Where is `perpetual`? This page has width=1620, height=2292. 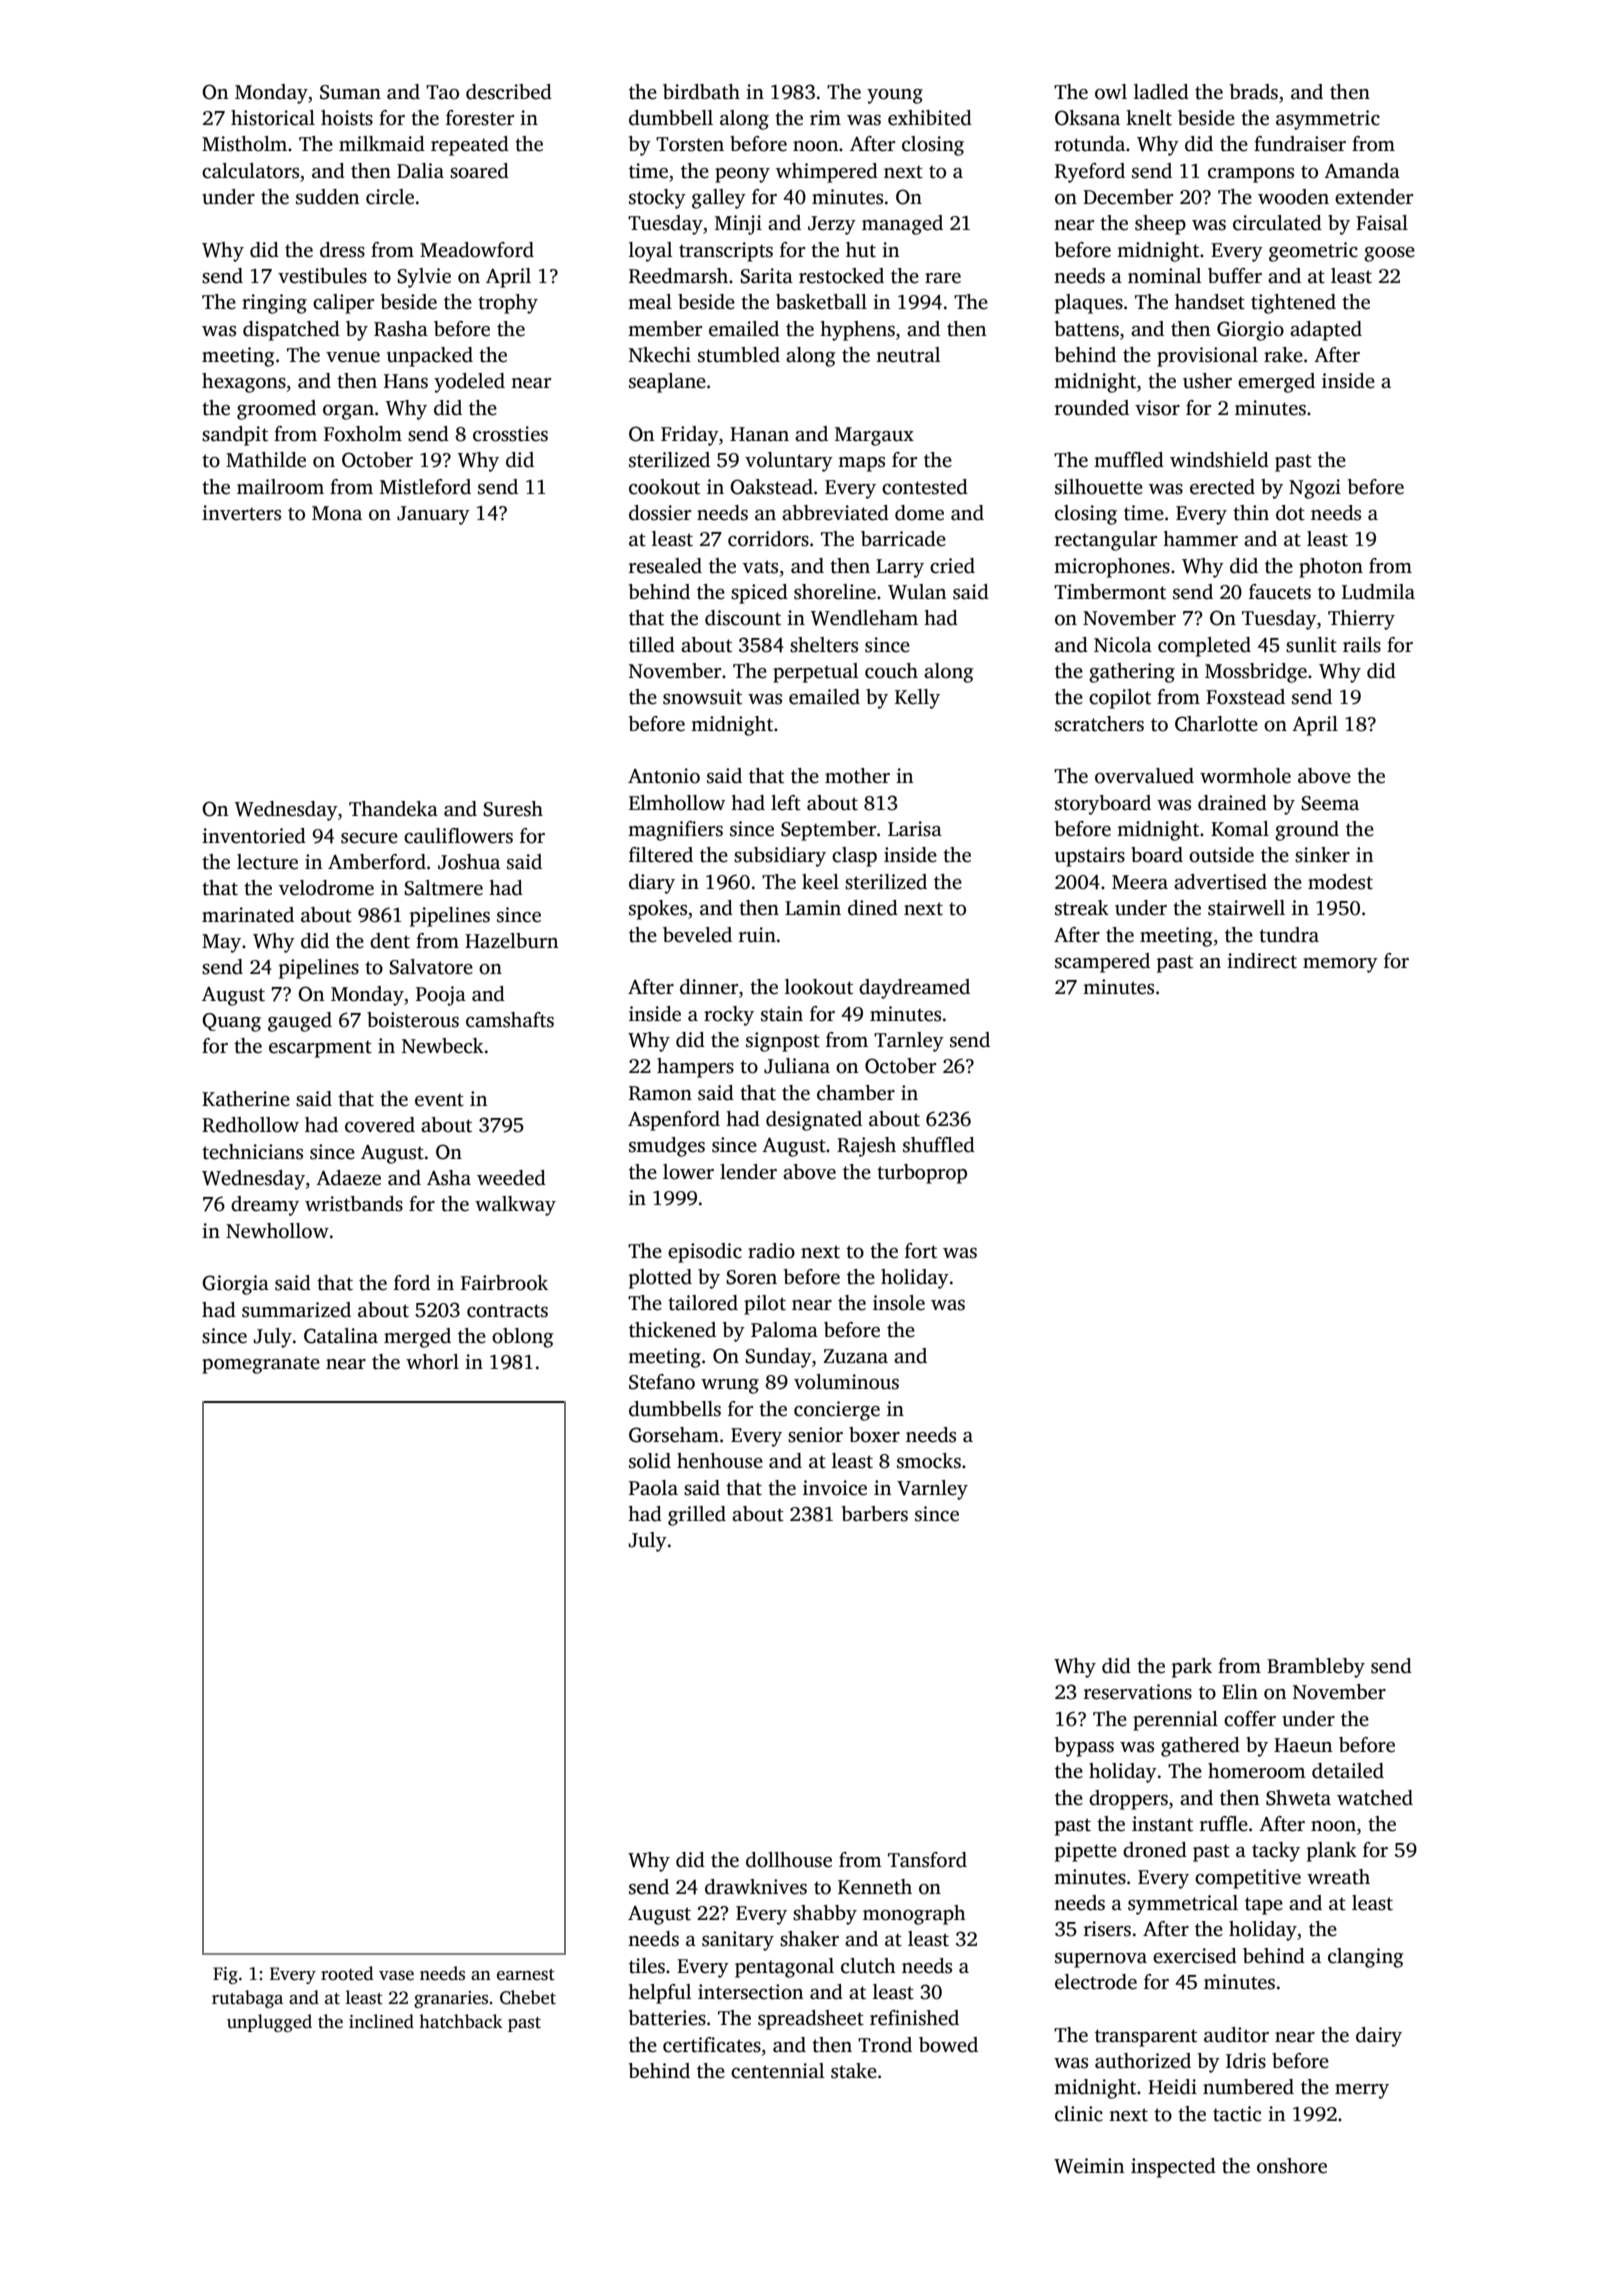 perpetual is located at coordinates (816, 673).
